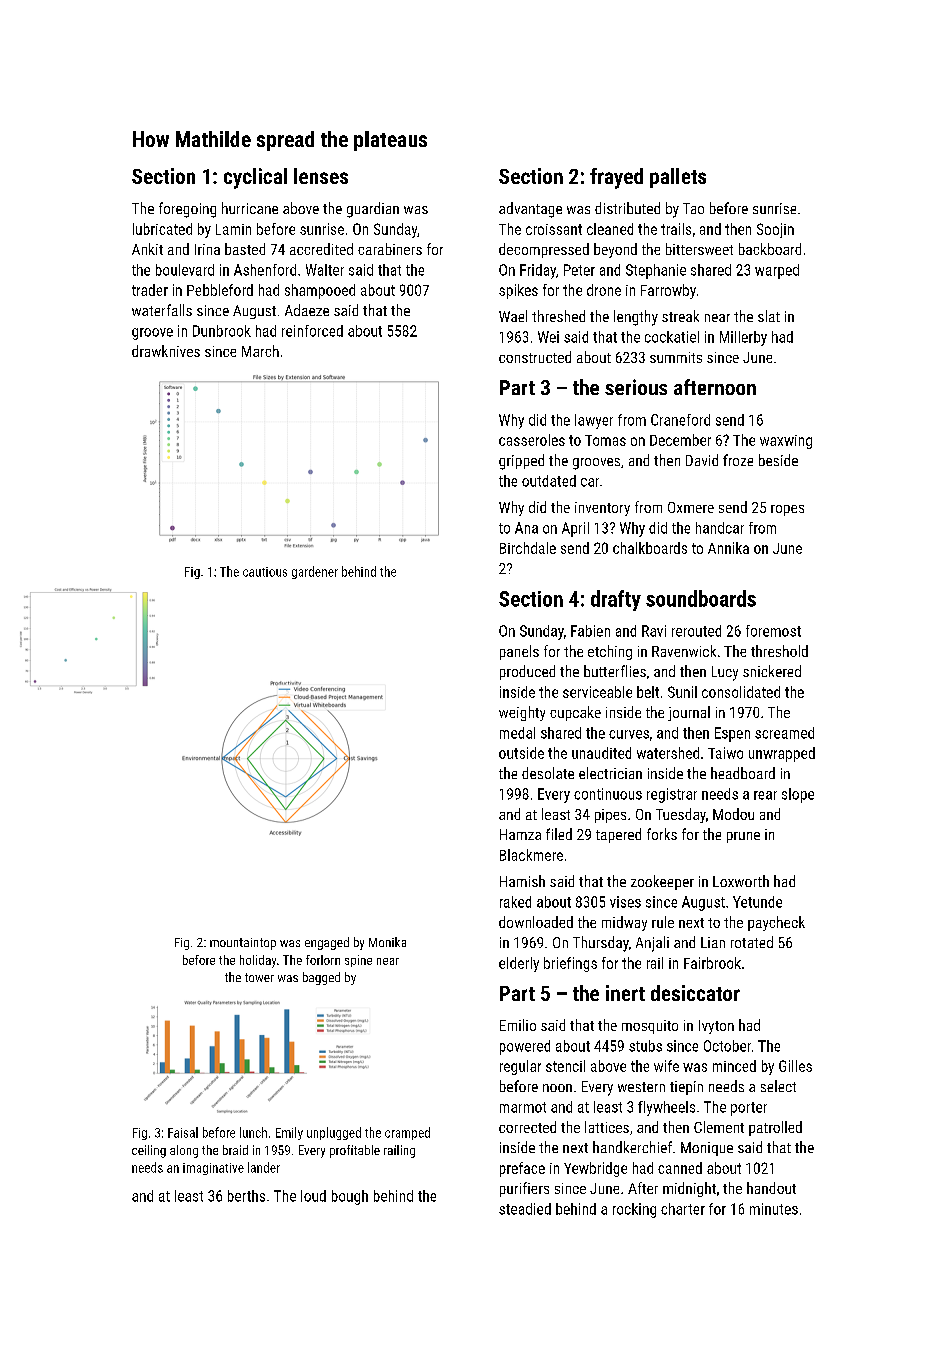 The width and height of the page is (948, 1346). Describe the element at coordinates (532, 440) in the page. I see `casseroles` at that location.
